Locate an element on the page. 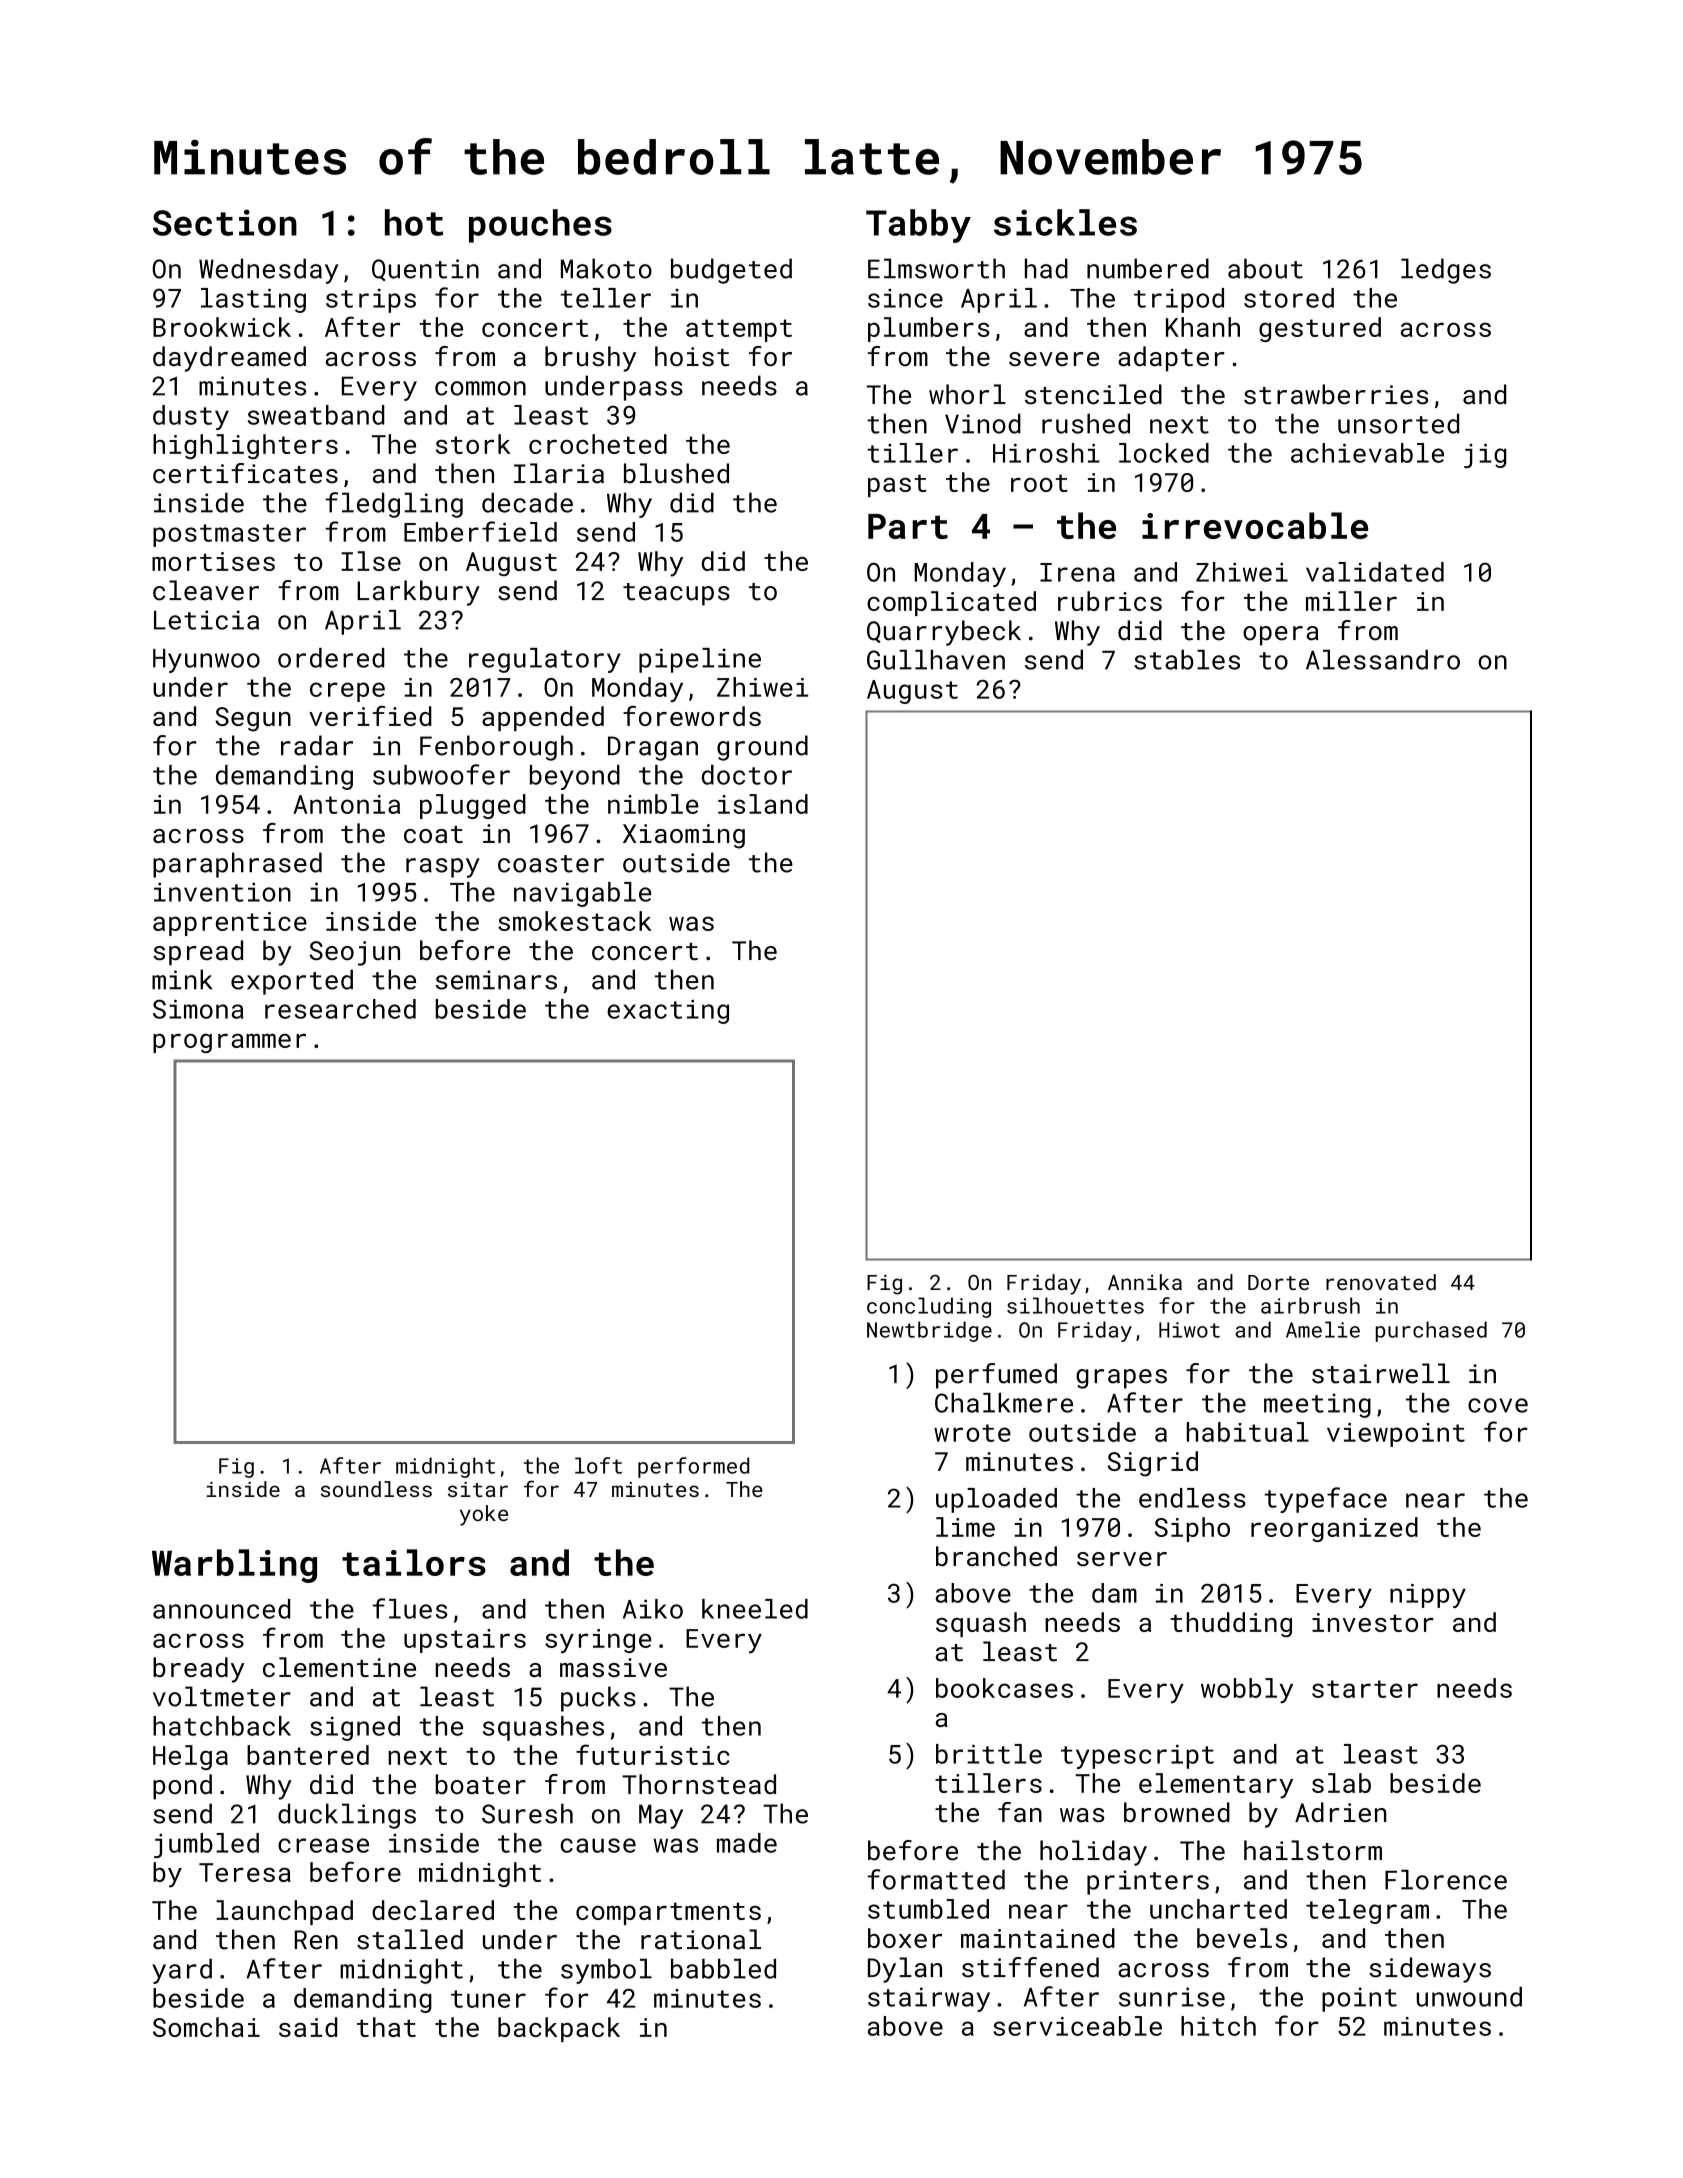 The height and width of the image is (2178, 1683). said is located at coordinates (308, 2027).
